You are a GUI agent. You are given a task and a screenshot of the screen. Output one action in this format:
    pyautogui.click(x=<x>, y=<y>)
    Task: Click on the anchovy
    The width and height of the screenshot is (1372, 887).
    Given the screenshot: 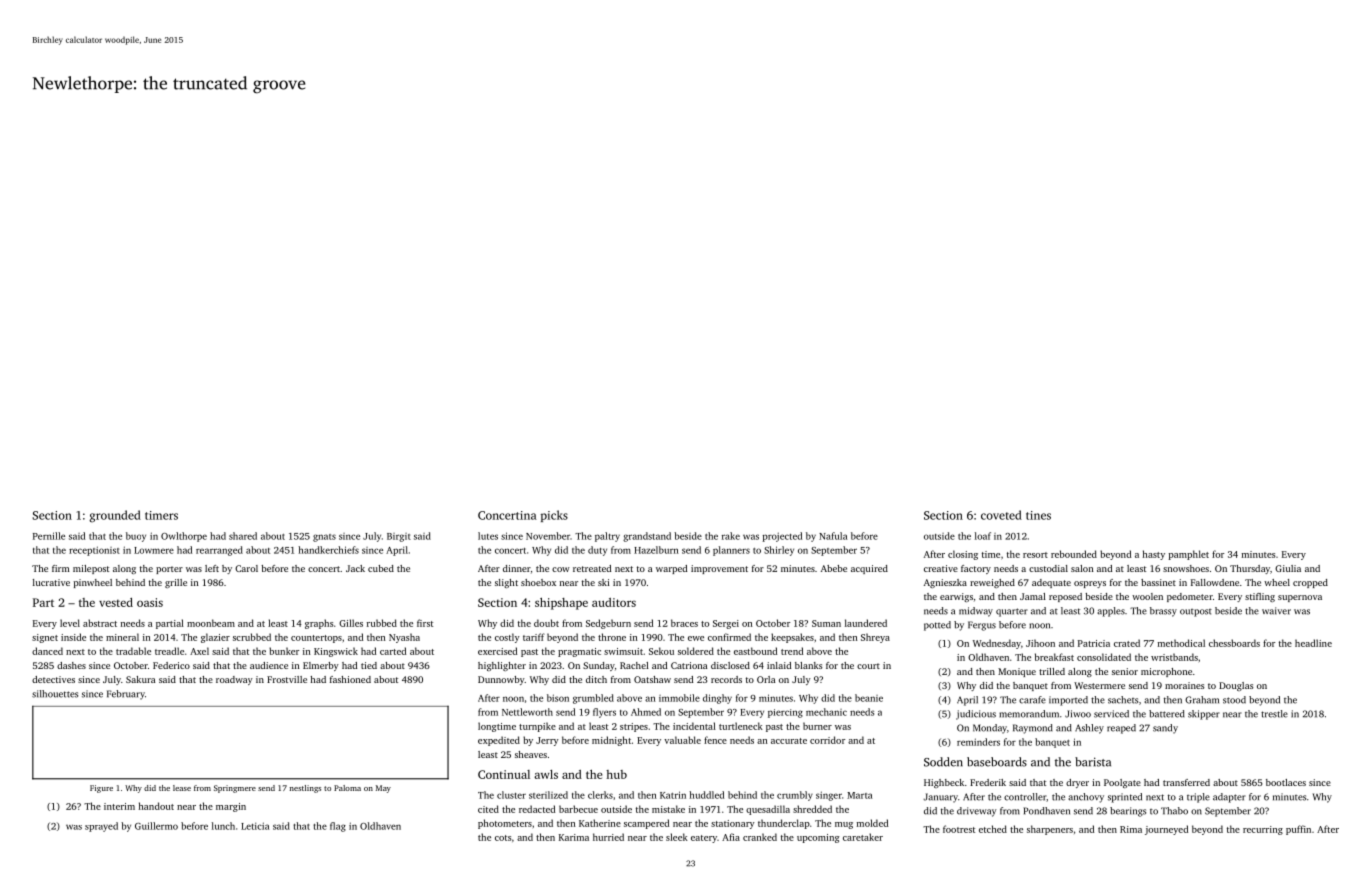 What is the action you would take?
    pyautogui.click(x=1086, y=798)
